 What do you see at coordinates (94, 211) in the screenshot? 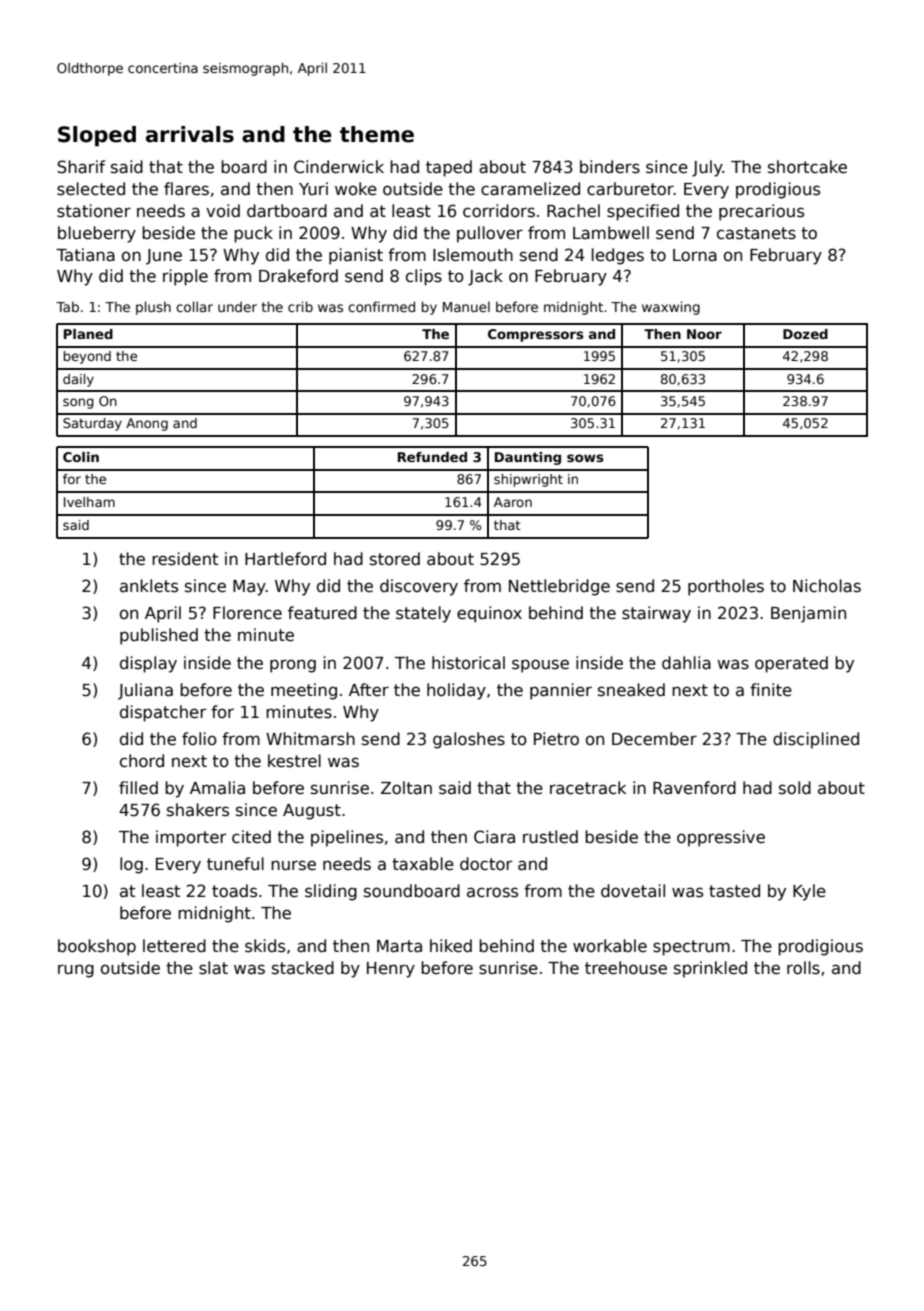
I see `stationer` at bounding box center [94, 211].
